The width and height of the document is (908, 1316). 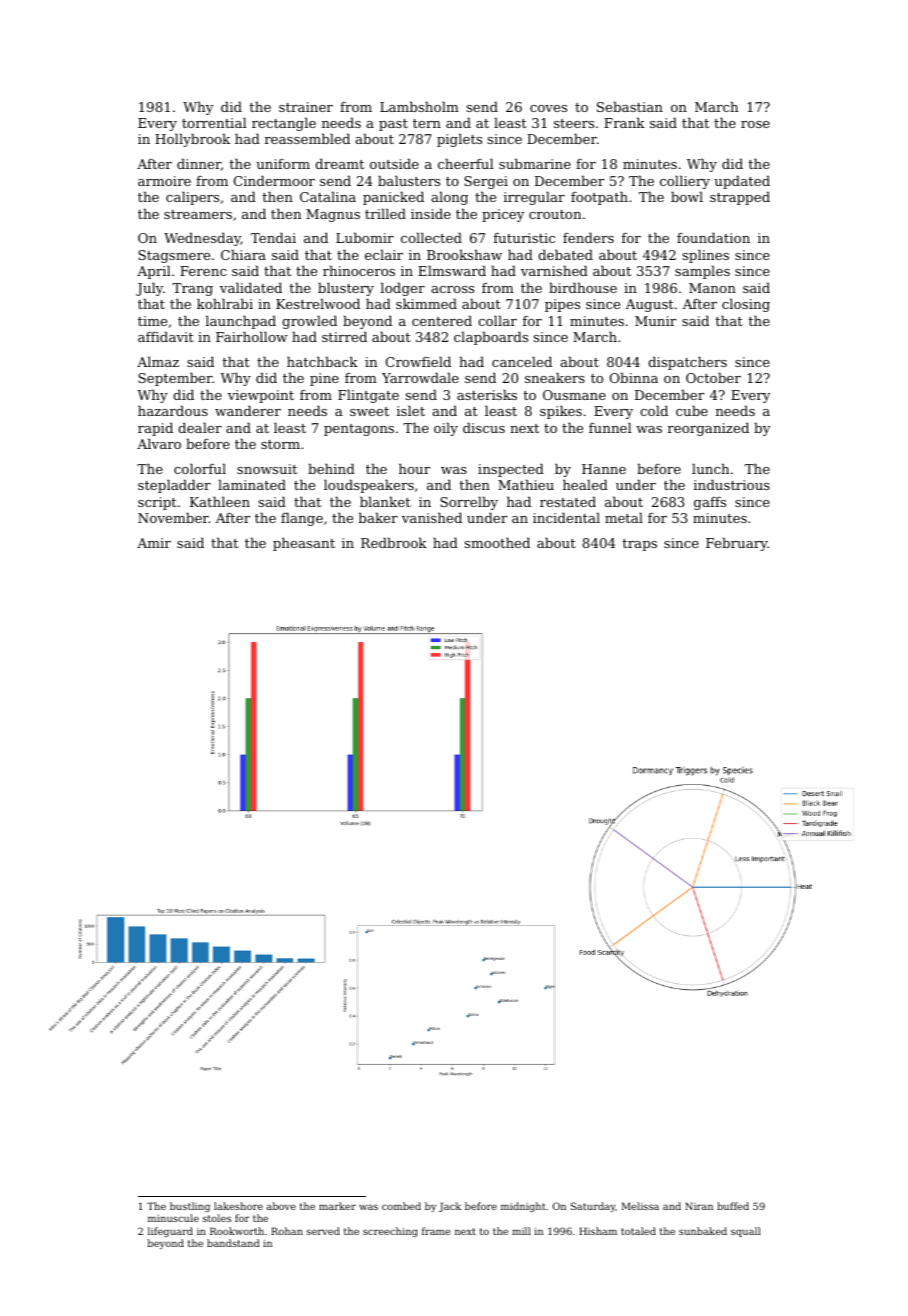 What do you see at coordinates (273, 237) in the document?
I see `Tendai` at bounding box center [273, 237].
